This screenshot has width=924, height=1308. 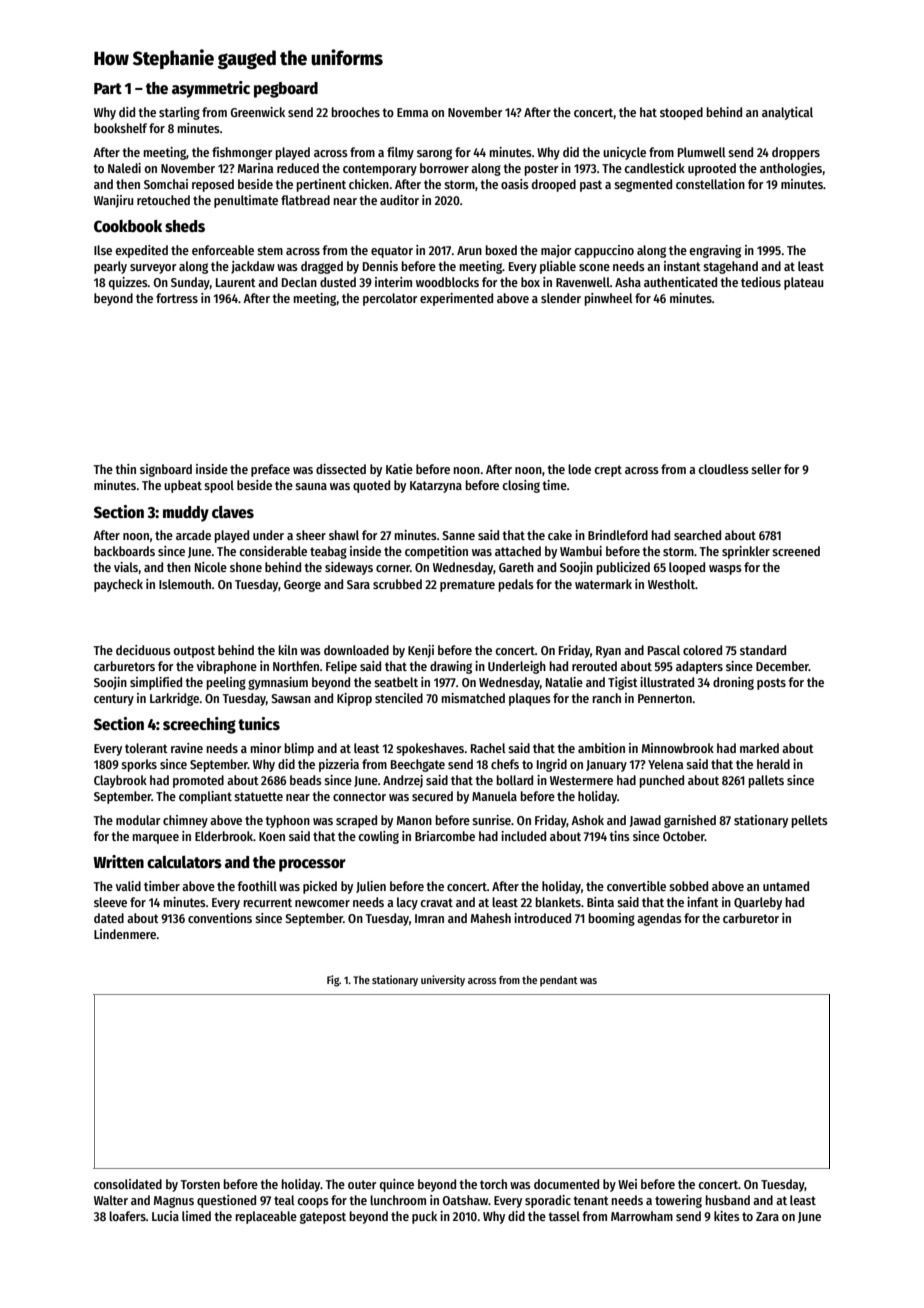 What do you see at coordinates (108, 88) in the screenshot?
I see `Part` at bounding box center [108, 88].
